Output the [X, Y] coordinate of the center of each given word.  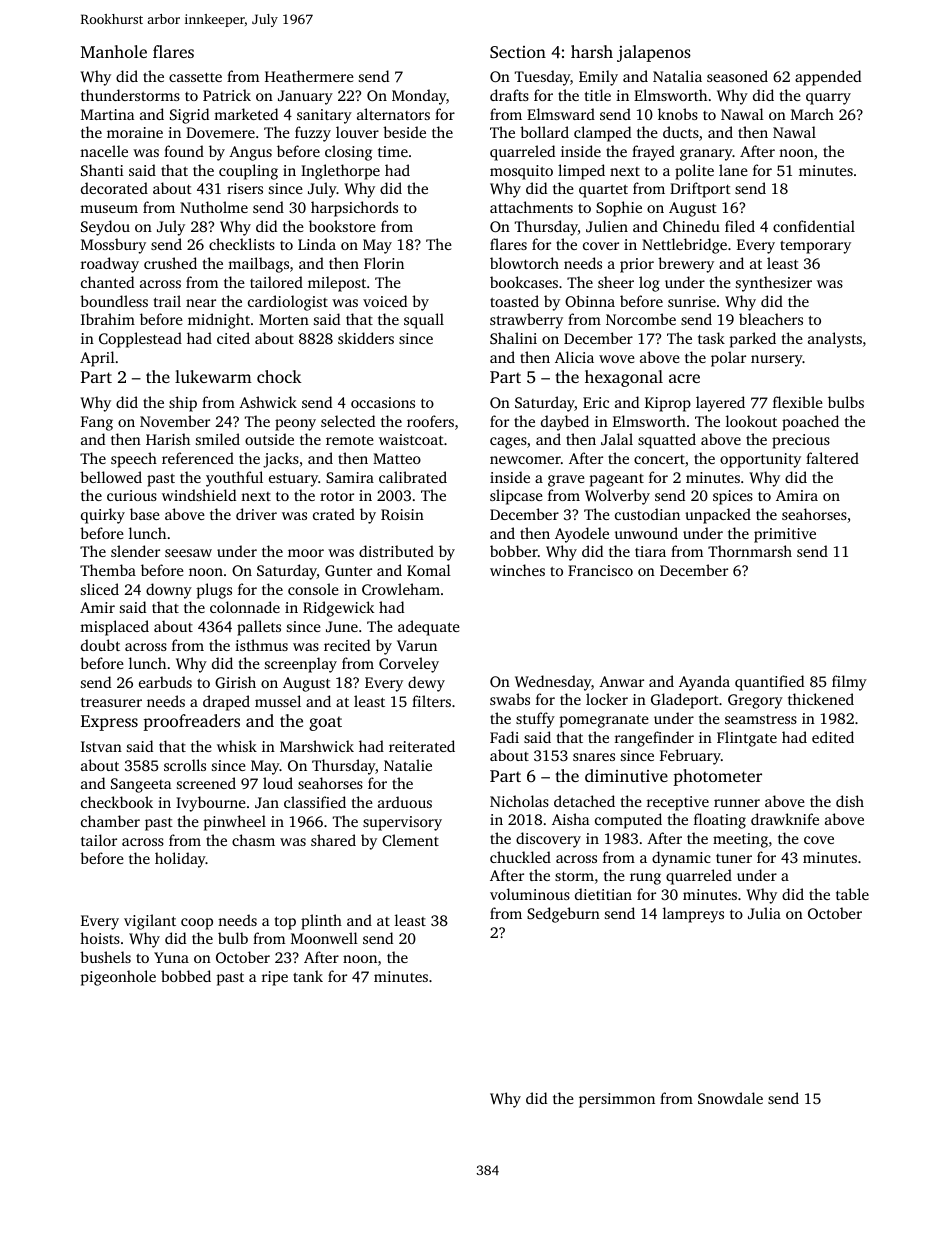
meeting [740, 840]
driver [256, 514]
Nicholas [519, 801]
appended [828, 78]
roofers [430, 421]
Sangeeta [141, 785]
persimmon [617, 1100]
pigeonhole [118, 978]
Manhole [114, 51]
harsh [592, 51]
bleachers [771, 319]
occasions [383, 402]
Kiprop [668, 404]
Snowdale [730, 1098]
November [175, 421]
